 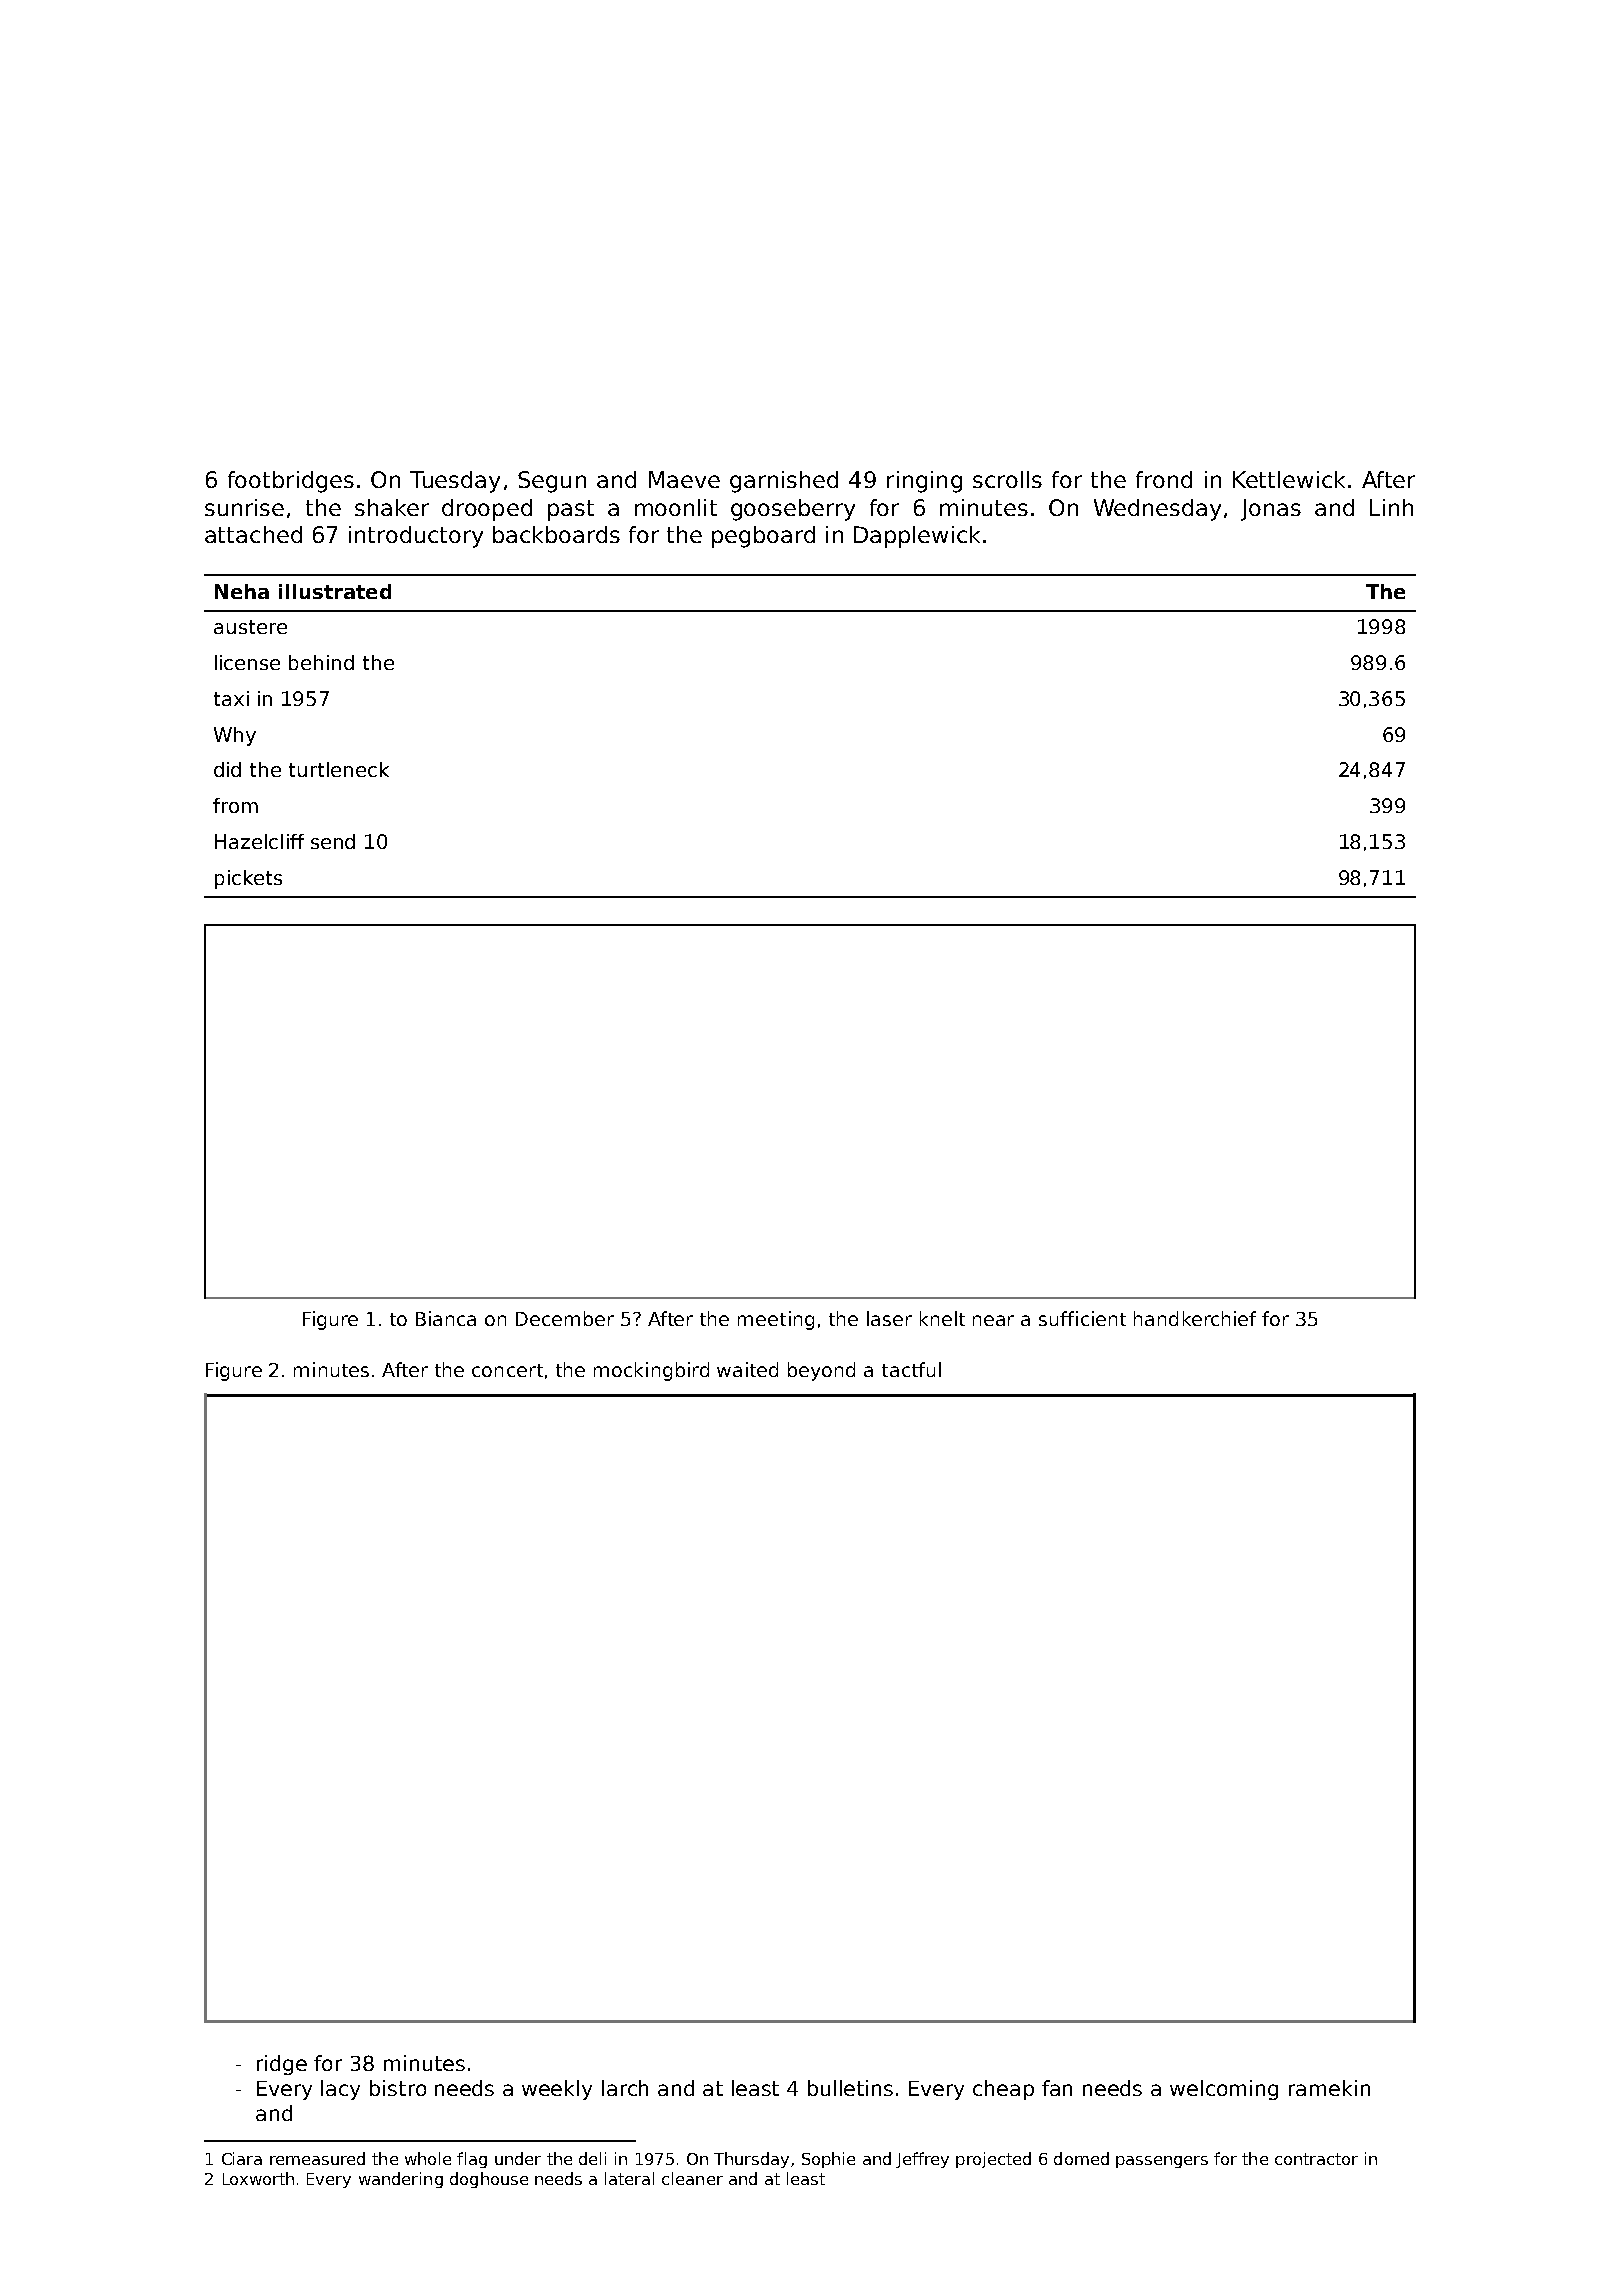 I want to click on austere, so click(x=250, y=627).
